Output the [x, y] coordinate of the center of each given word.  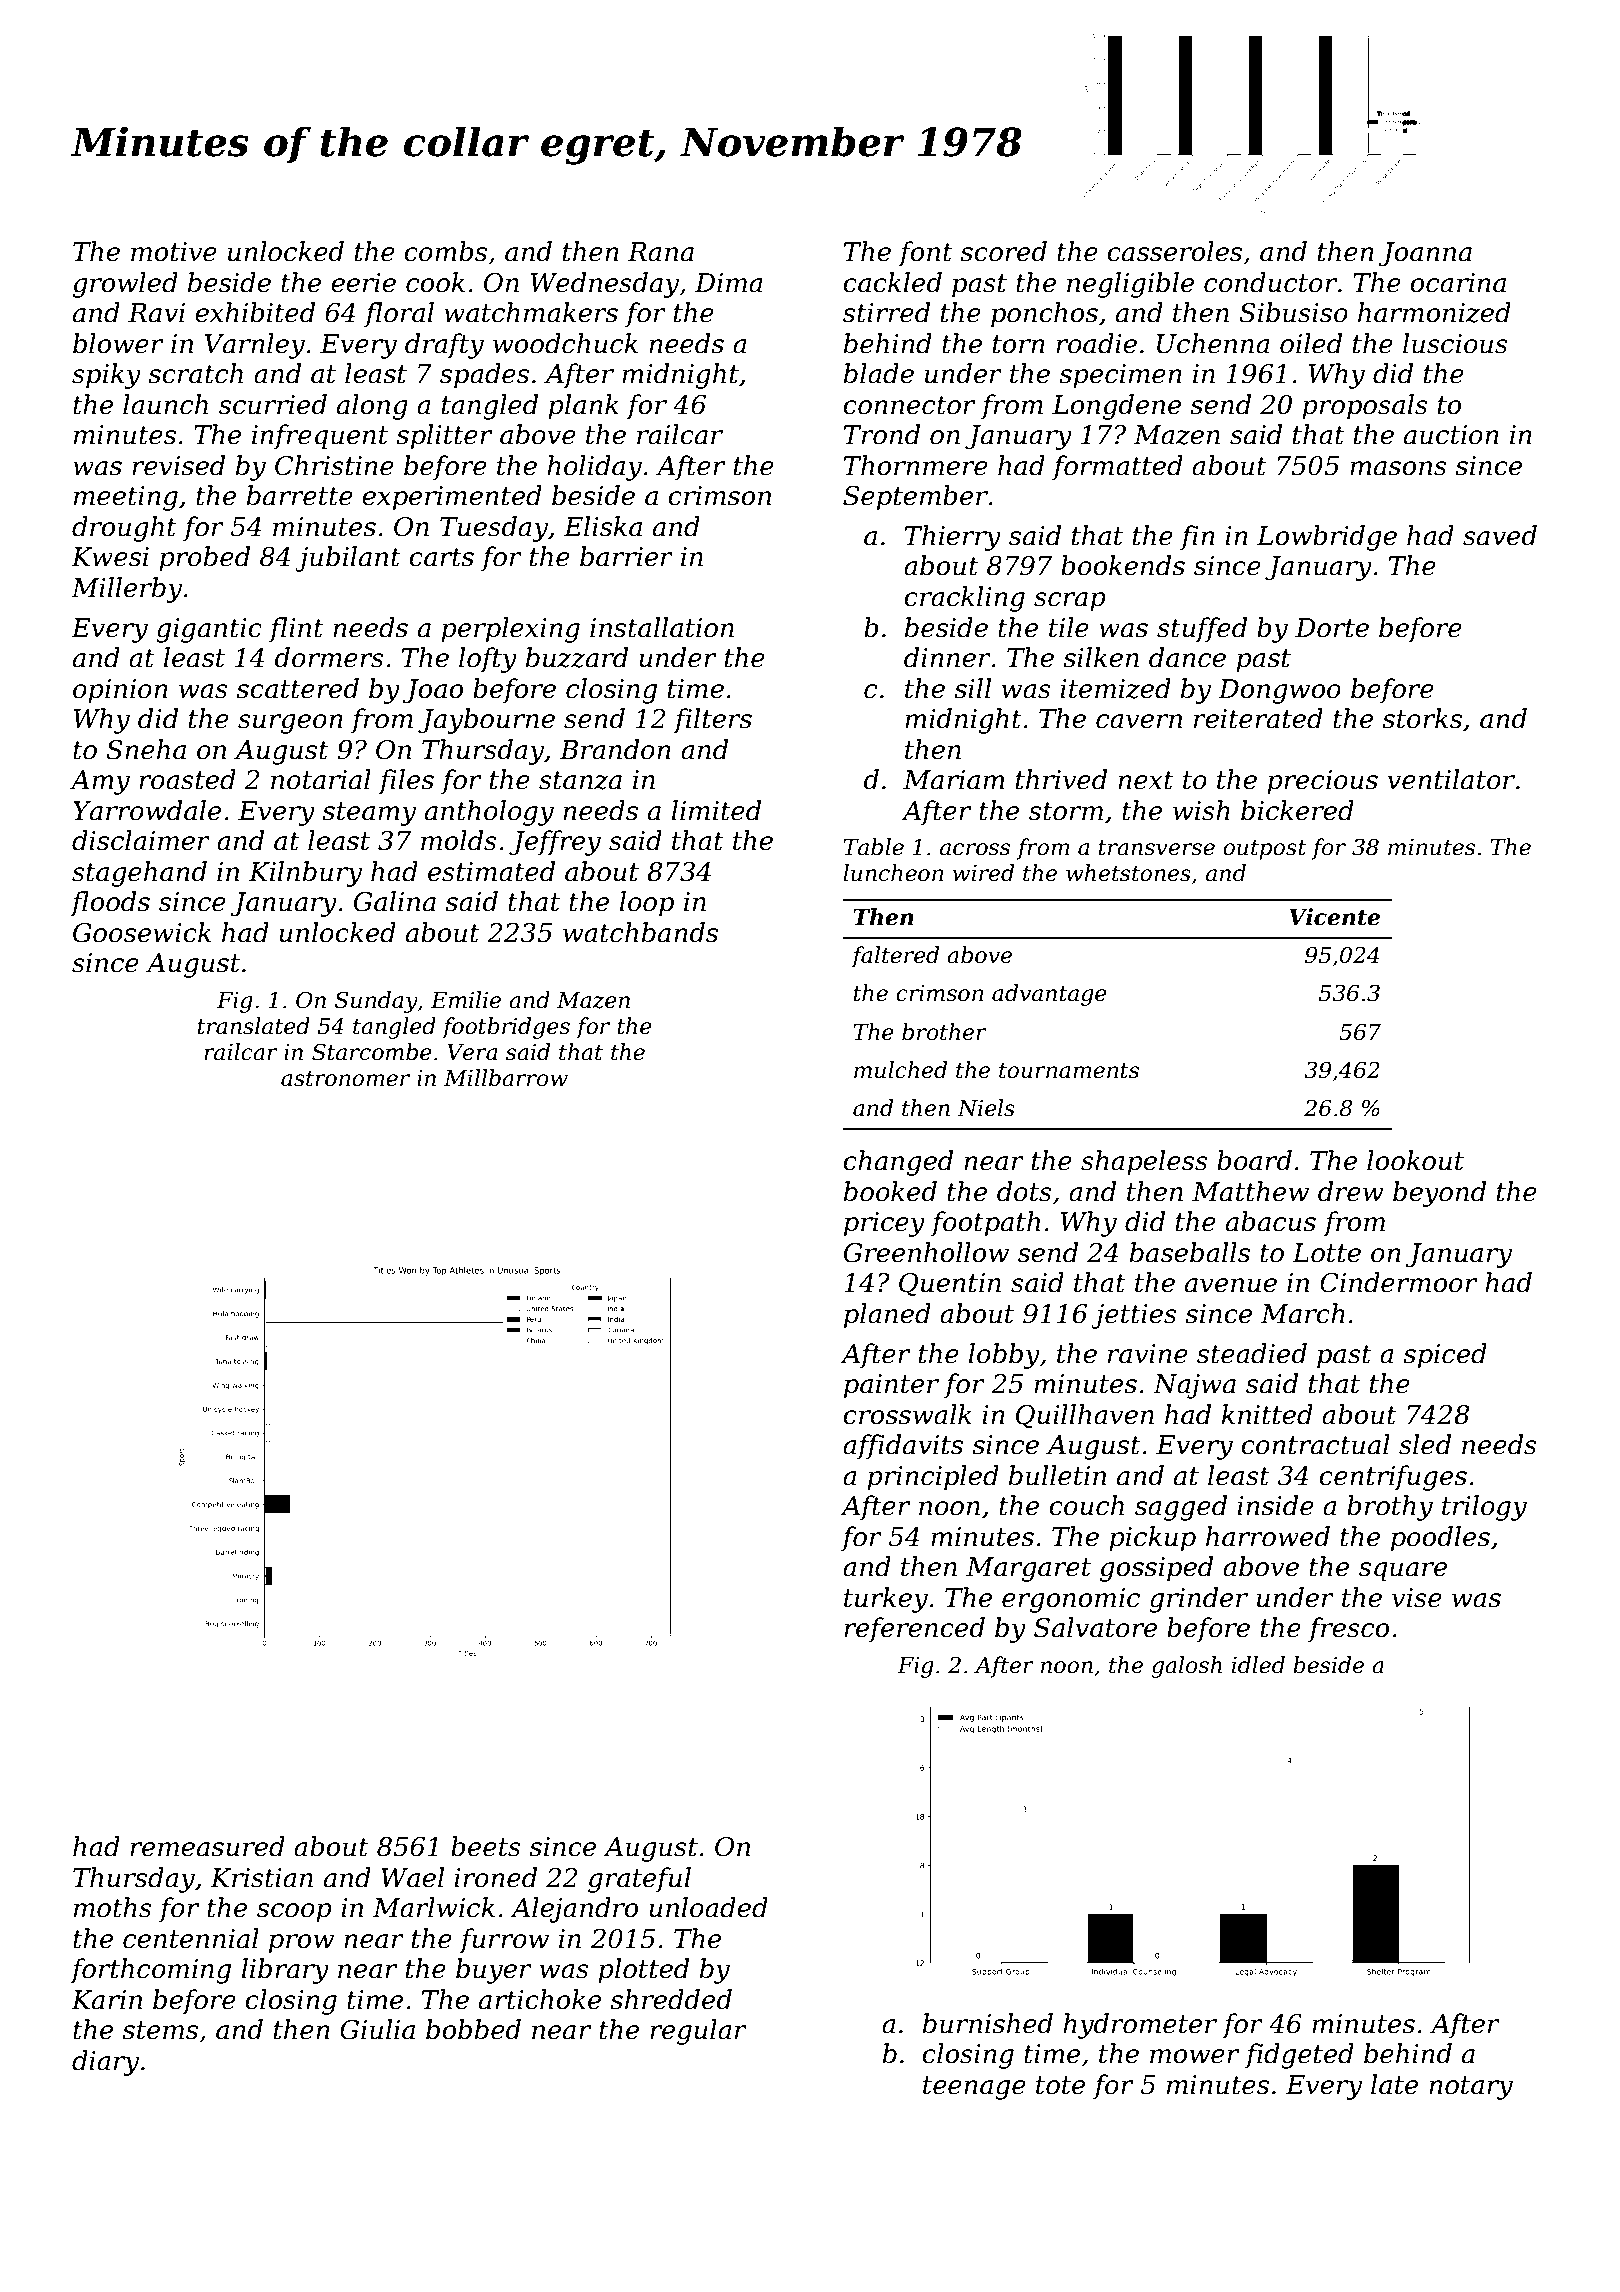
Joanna [1425, 254]
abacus [1271, 1221]
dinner [947, 657]
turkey [886, 1600]
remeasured [207, 1846]
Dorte [1332, 628]
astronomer [345, 1079]
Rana [661, 252]
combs [445, 251]
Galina [395, 901]
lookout [1415, 1160]
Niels [986, 1108]
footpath [985, 1224]
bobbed [473, 2029]
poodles [1440, 1539]
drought [124, 529]
